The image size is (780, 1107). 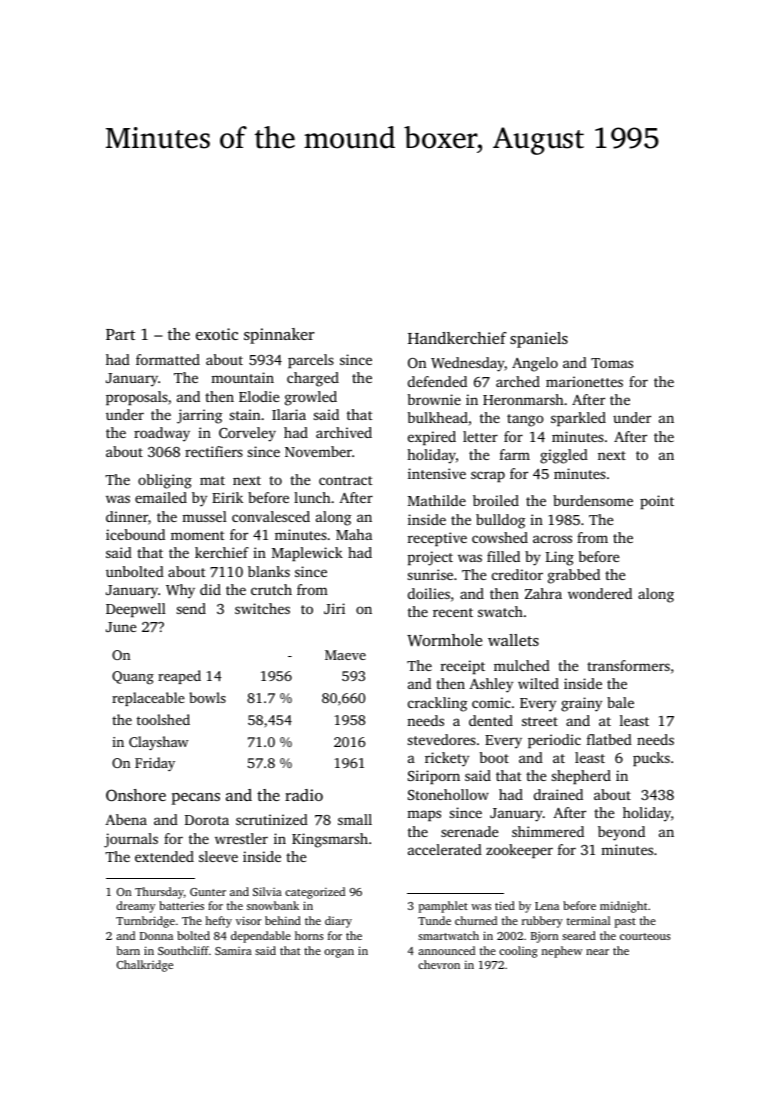 What do you see at coordinates (562, 952) in the document?
I see `nephew` at bounding box center [562, 952].
